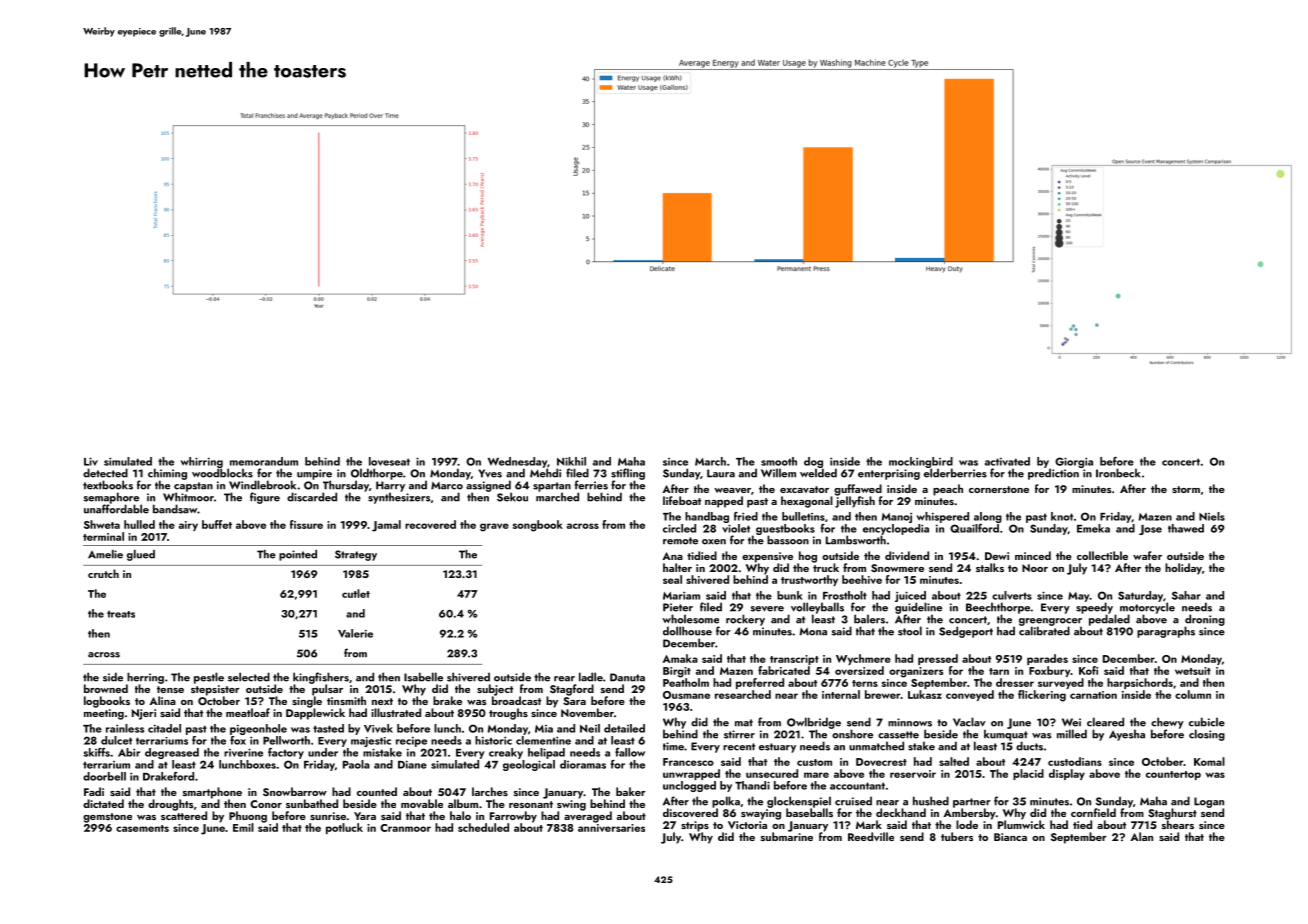 Image resolution: width=1308 pixels, height=924 pixels. Describe the element at coordinates (803, 516) in the document. I see `bulletins` at that location.
